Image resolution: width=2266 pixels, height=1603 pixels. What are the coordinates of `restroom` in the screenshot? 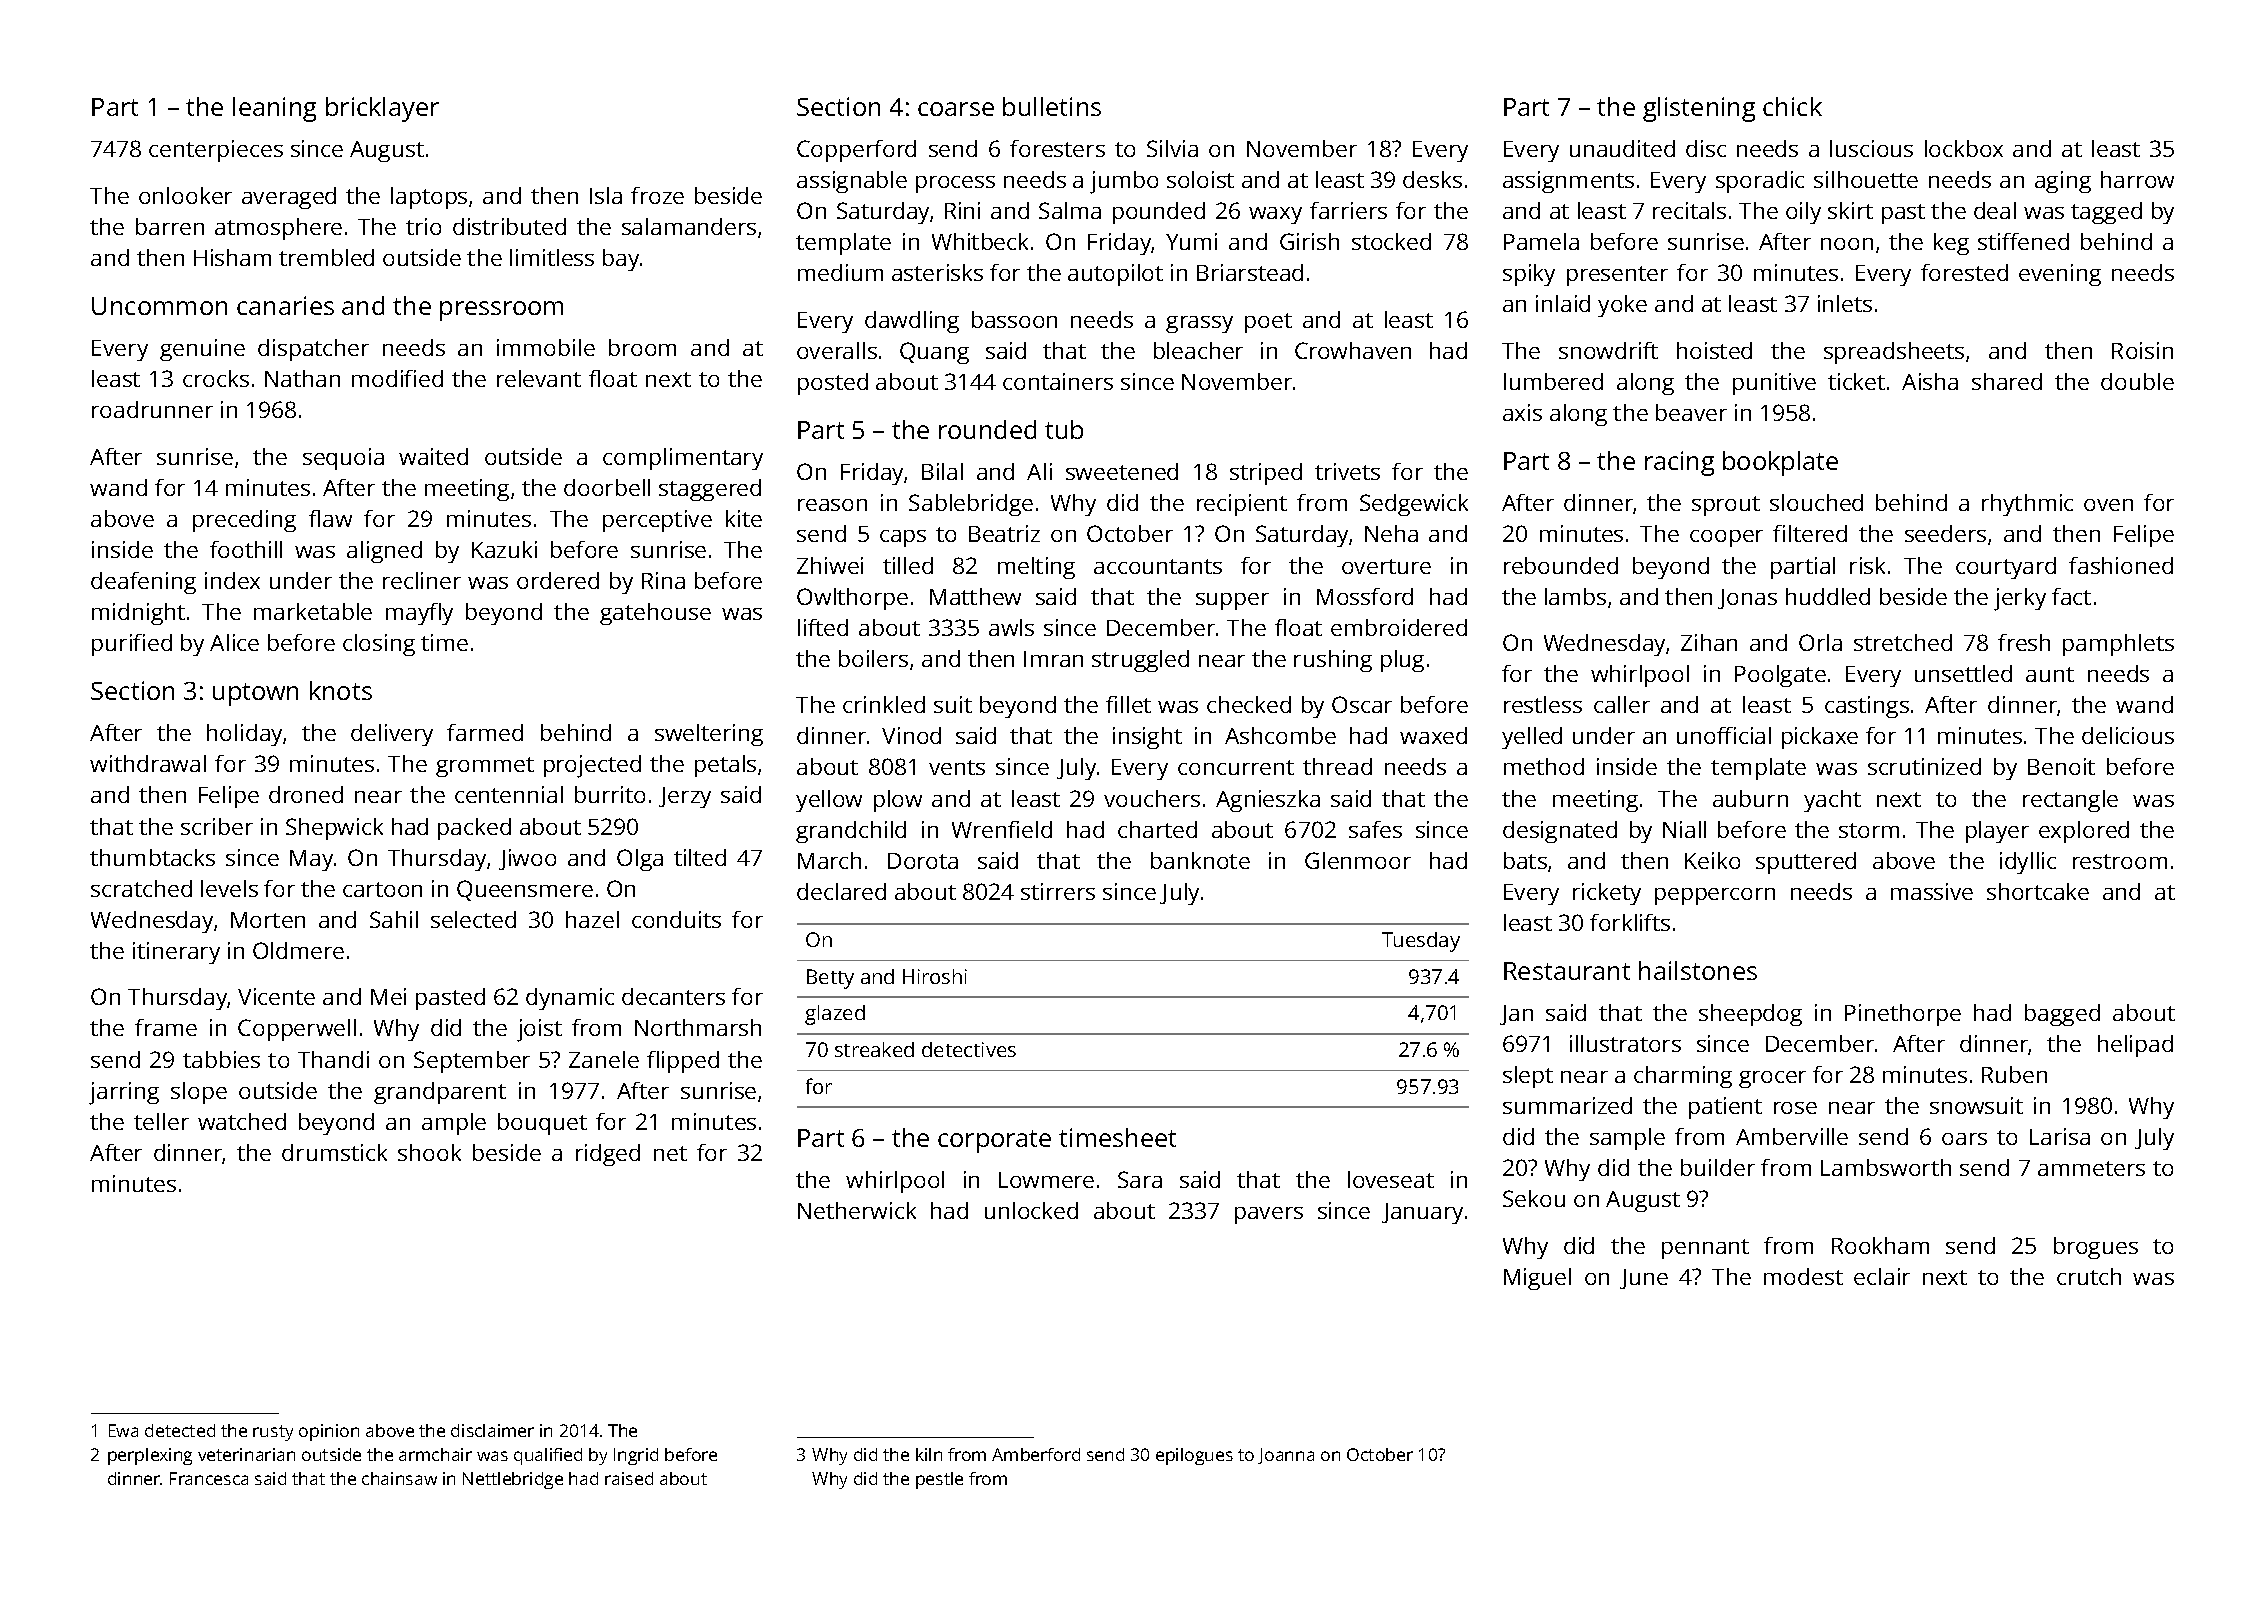 It's located at (2120, 861).
